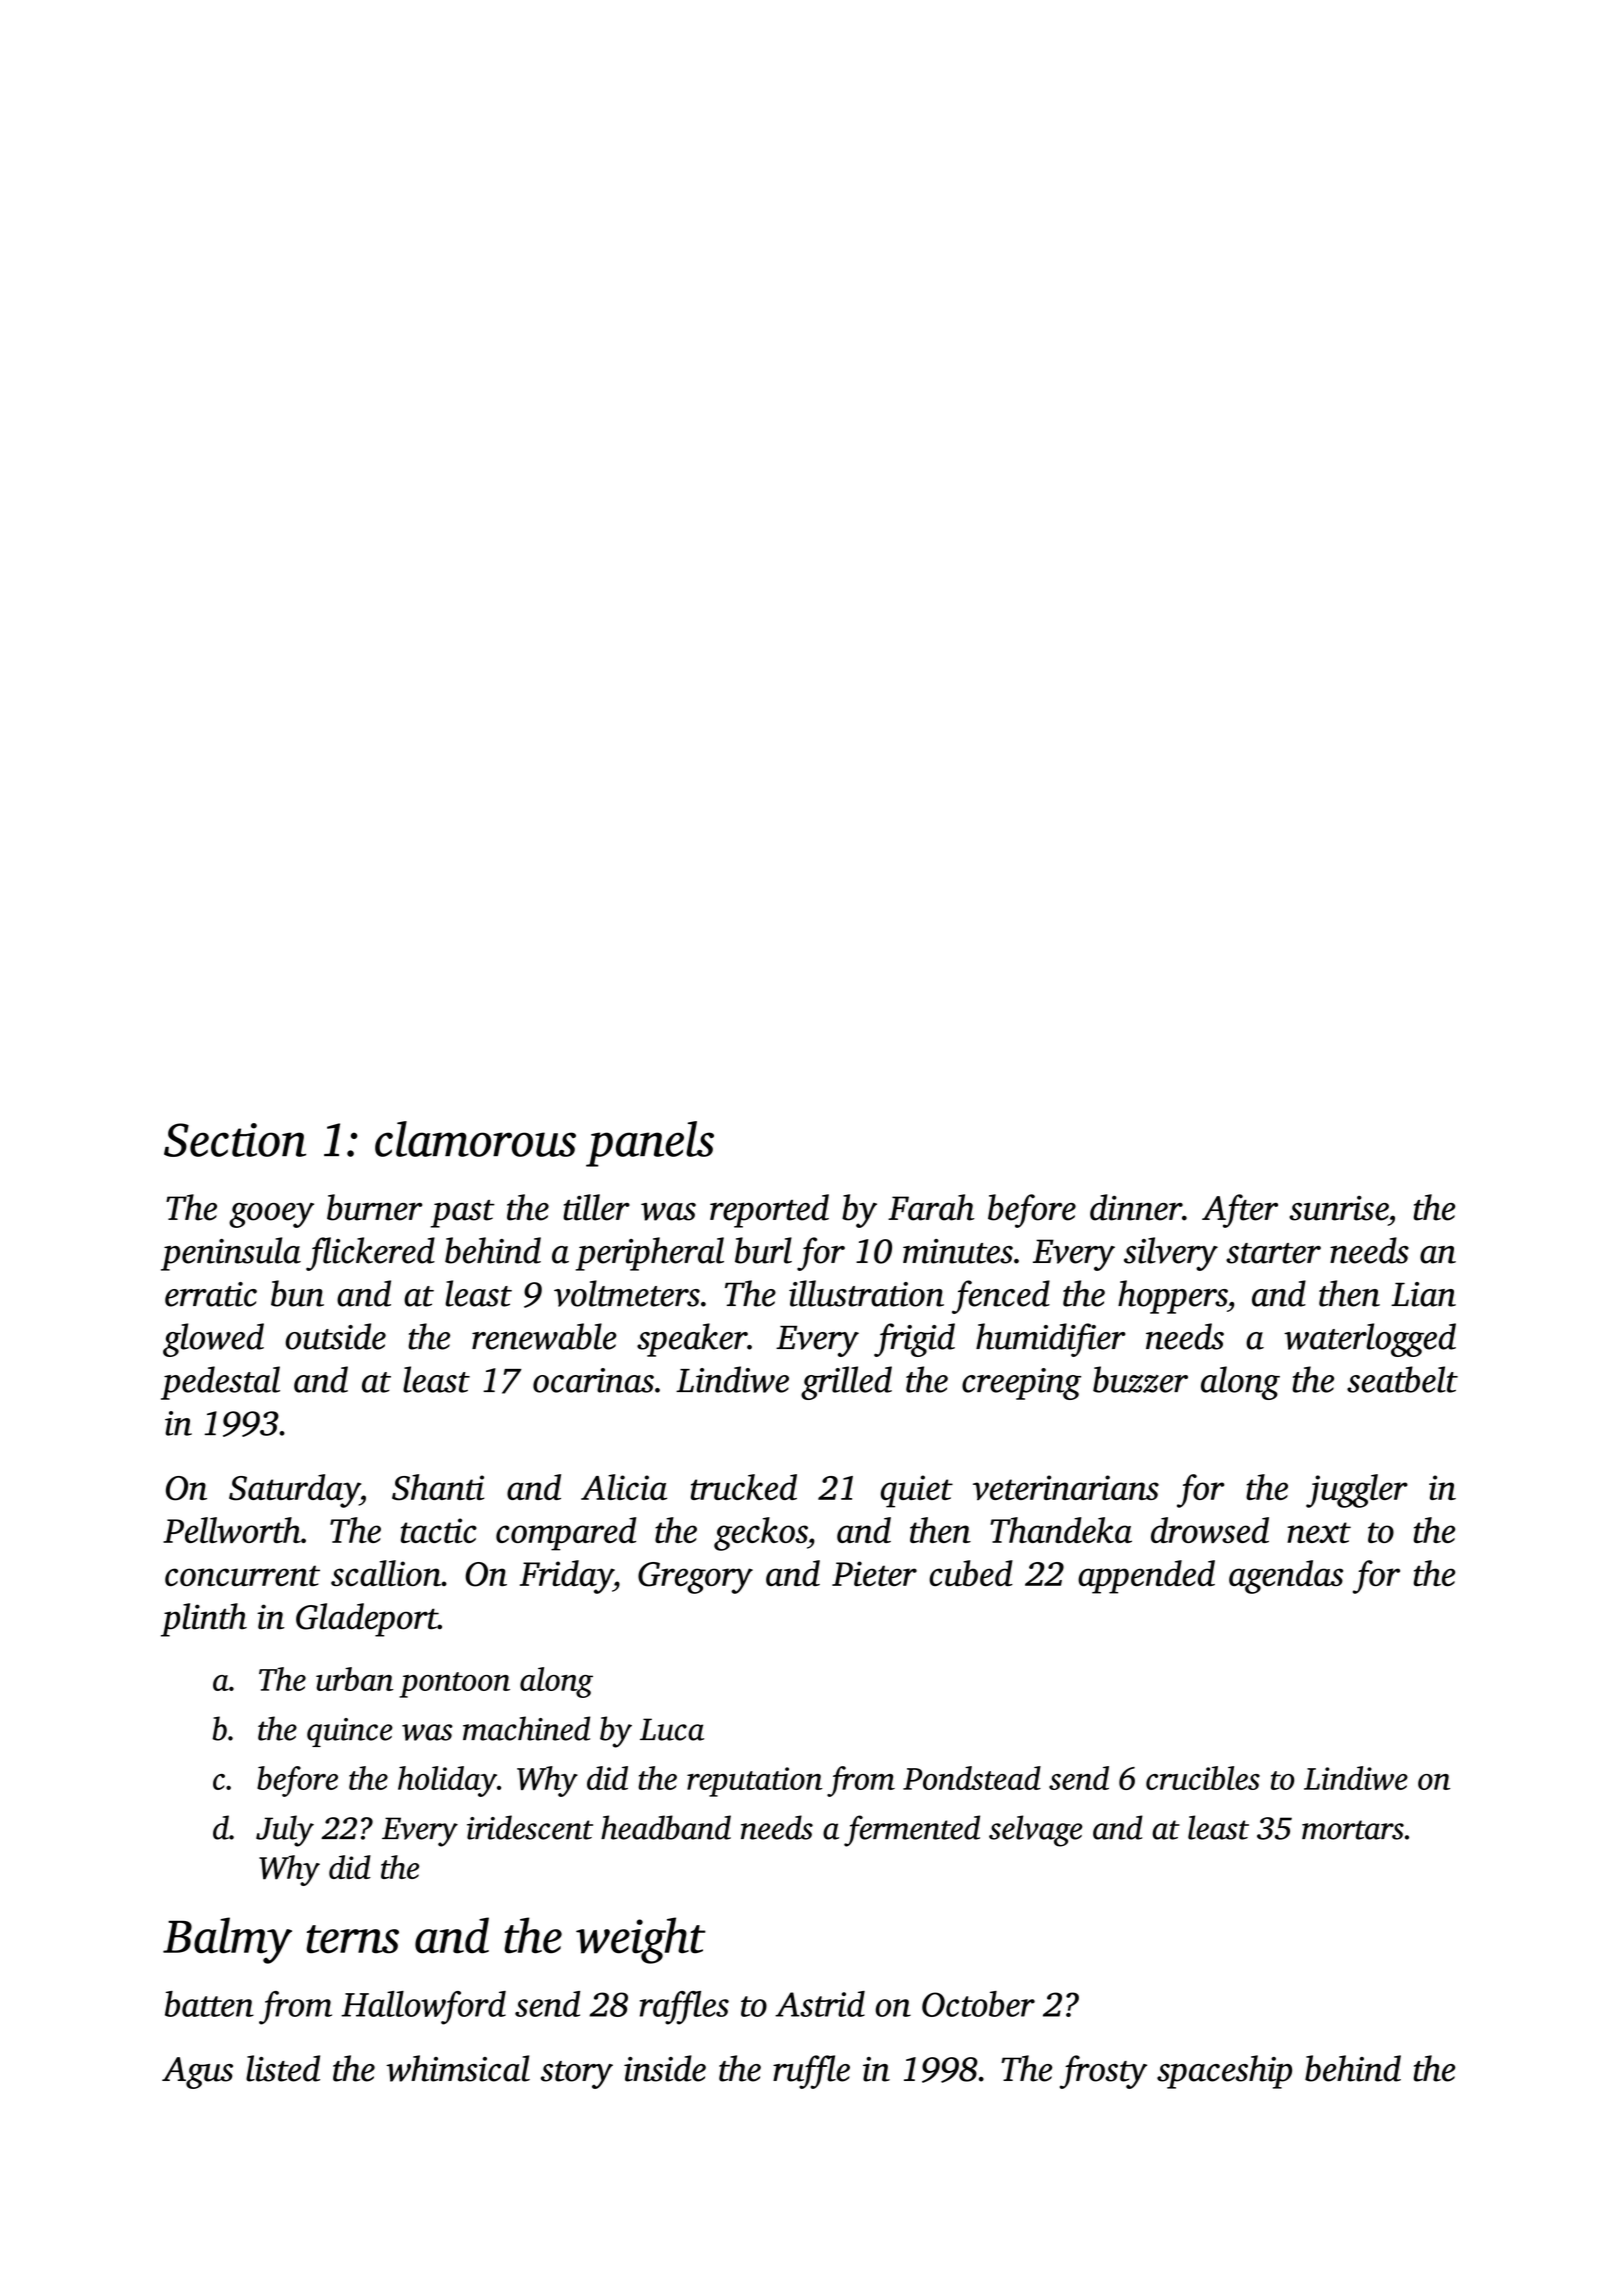 The image size is (1620, 2292). Describe the element at coordinates (684, 2008) in the page. I see `raffles` at that location.
